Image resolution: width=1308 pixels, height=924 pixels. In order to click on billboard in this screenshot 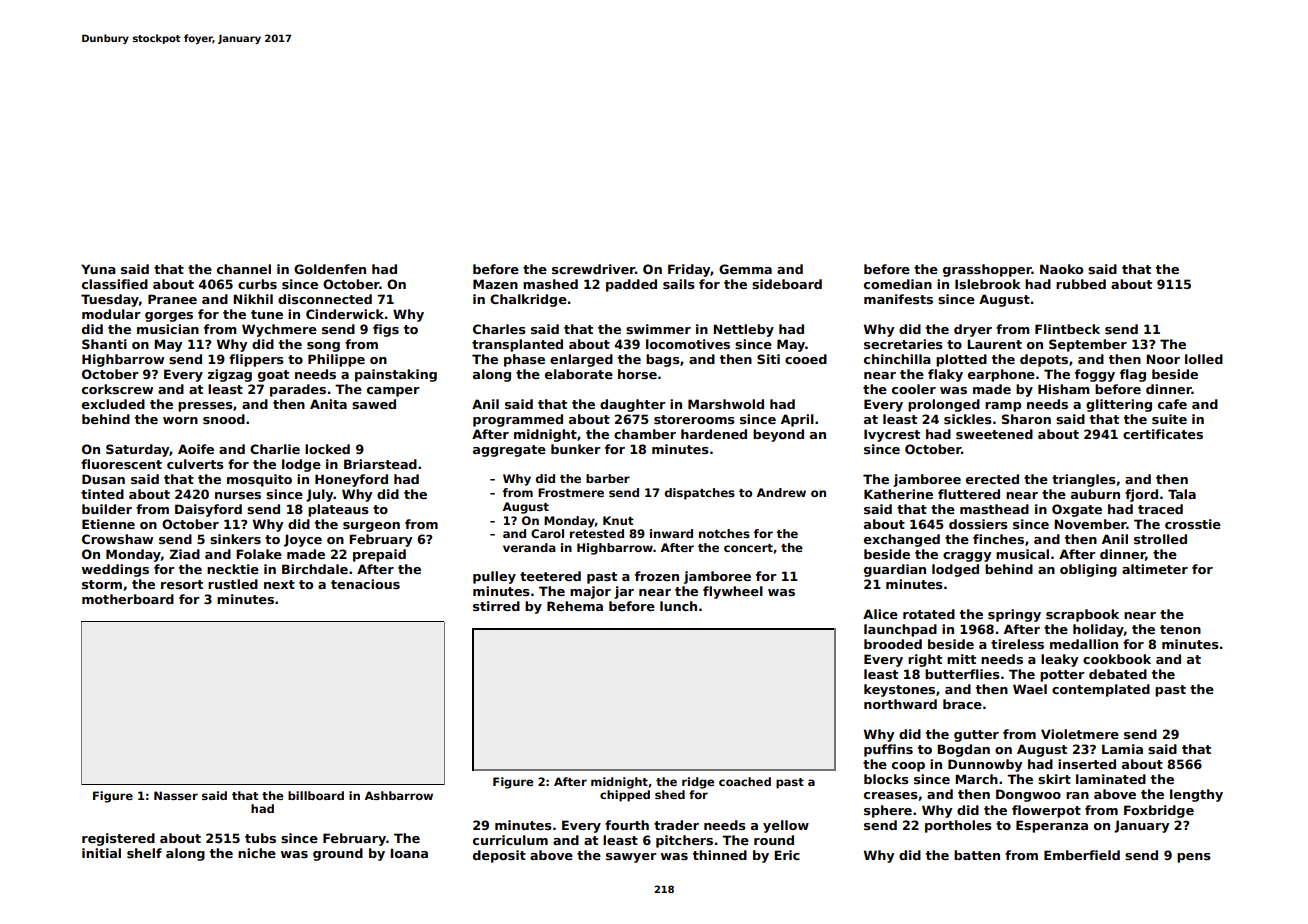, I will do `click(316, 795)`.
